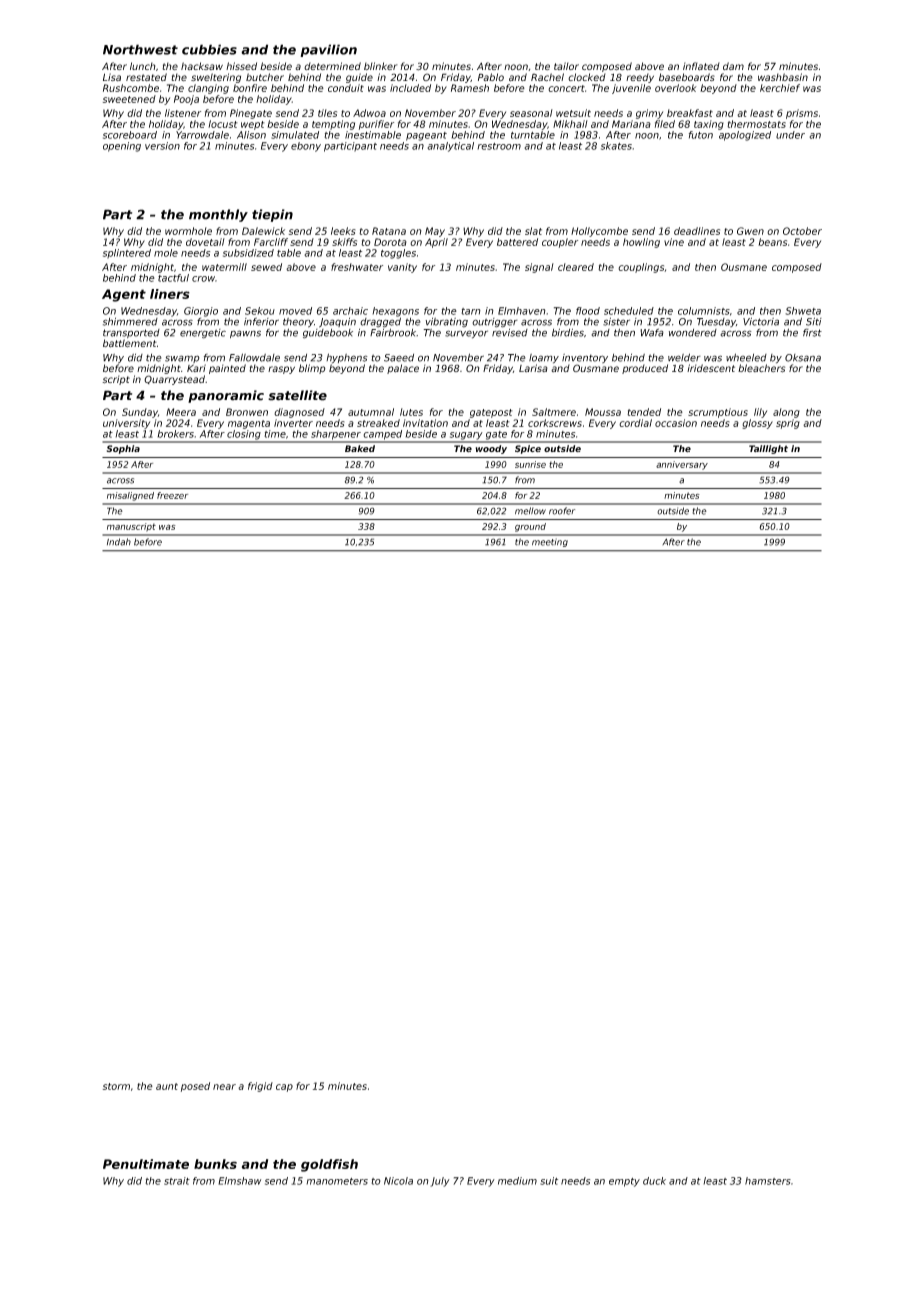 This page has width=924, height=1308. What do you see at coordinates (562, 511) in the page?
I see `roofer` at bounding box center [562, 511].
